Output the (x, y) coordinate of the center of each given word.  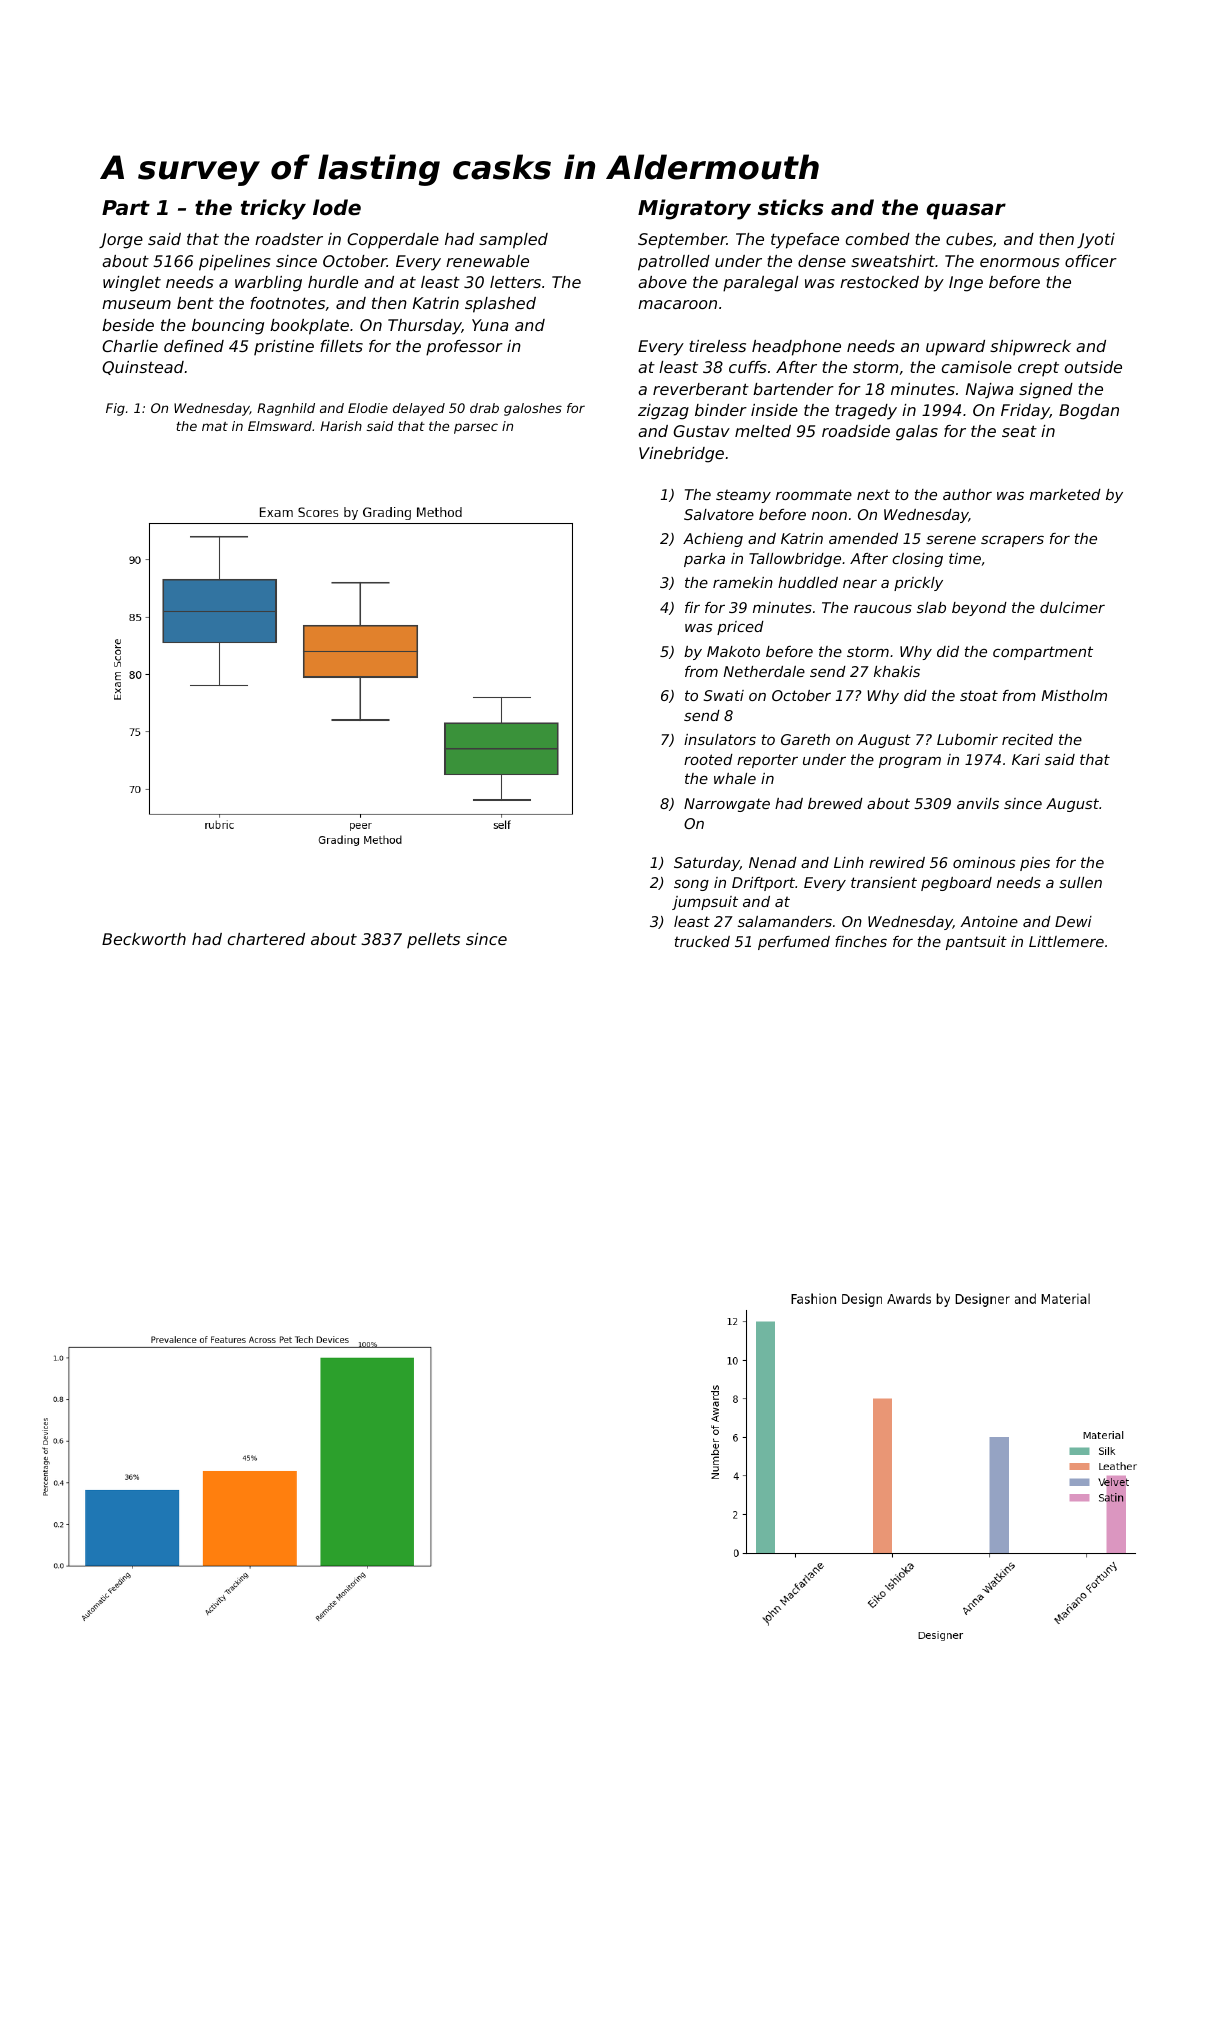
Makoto (733, 651)
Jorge (121, 241)
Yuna (490, 325)
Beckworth (144, 939)
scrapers (1012, 541)
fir (692, 607)
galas (917, 433)
